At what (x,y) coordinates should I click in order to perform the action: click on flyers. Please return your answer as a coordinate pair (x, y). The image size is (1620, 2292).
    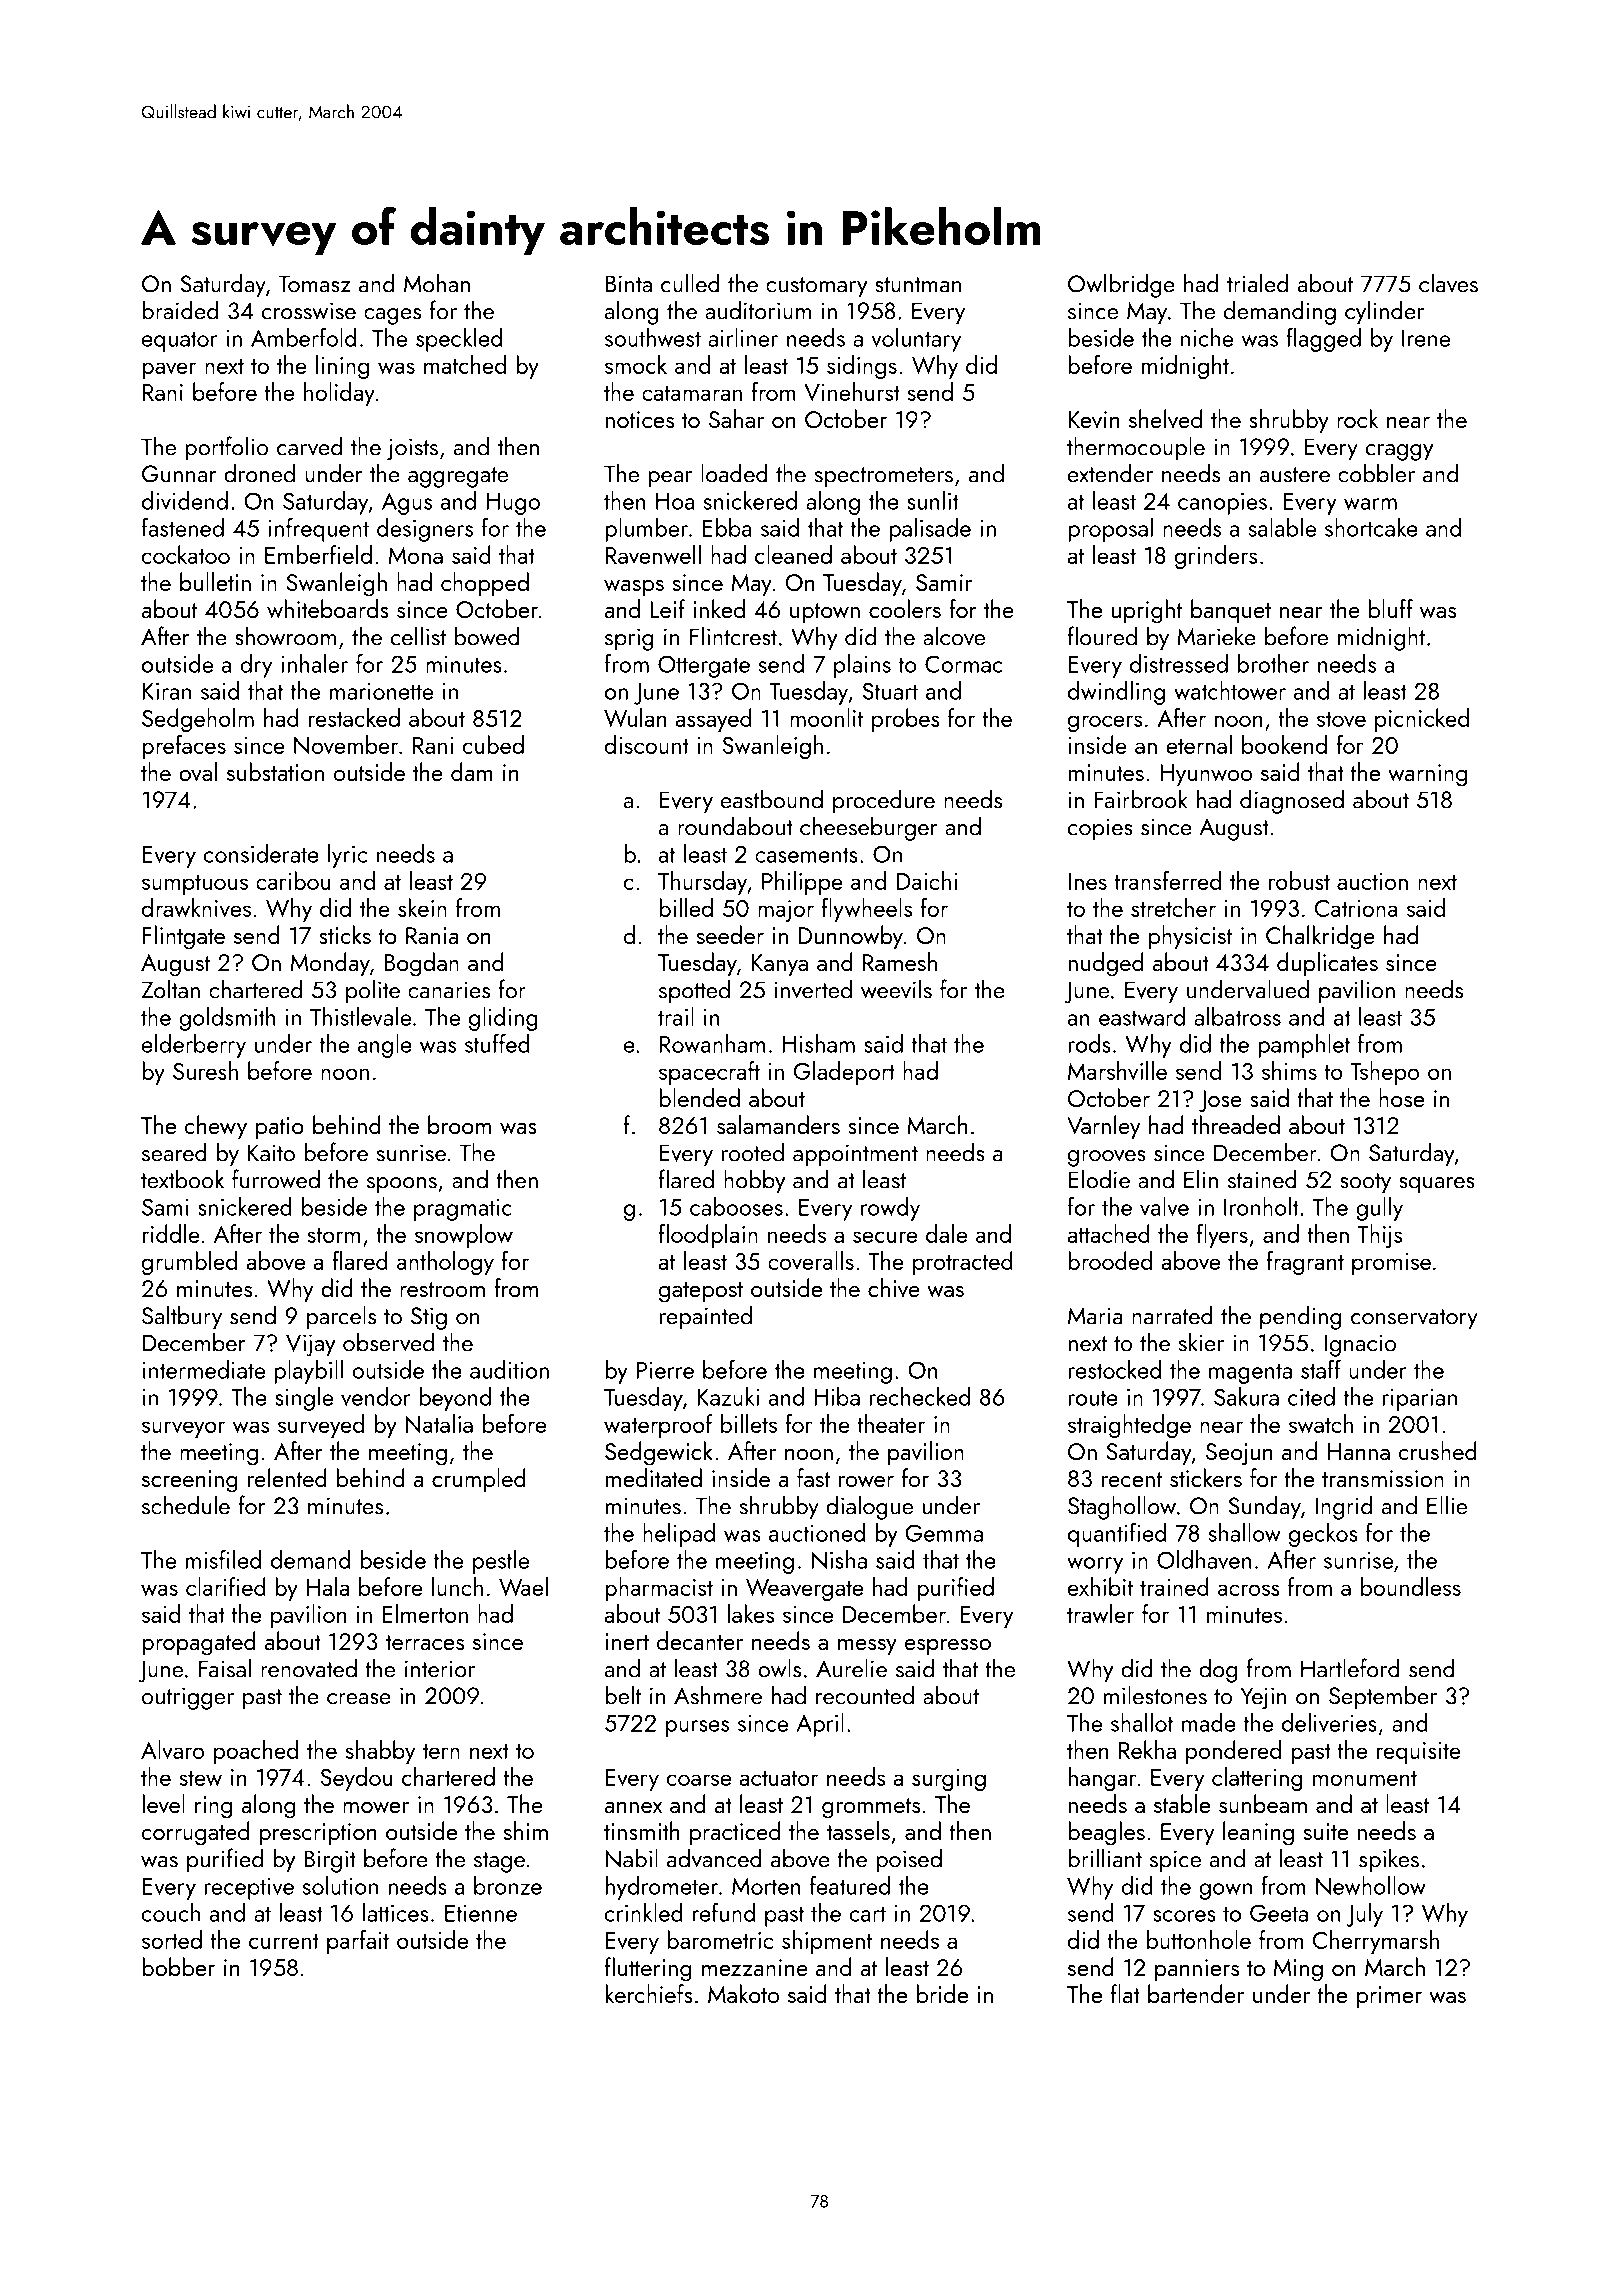
    Looking at the image, I should click on (1222, 1236).
